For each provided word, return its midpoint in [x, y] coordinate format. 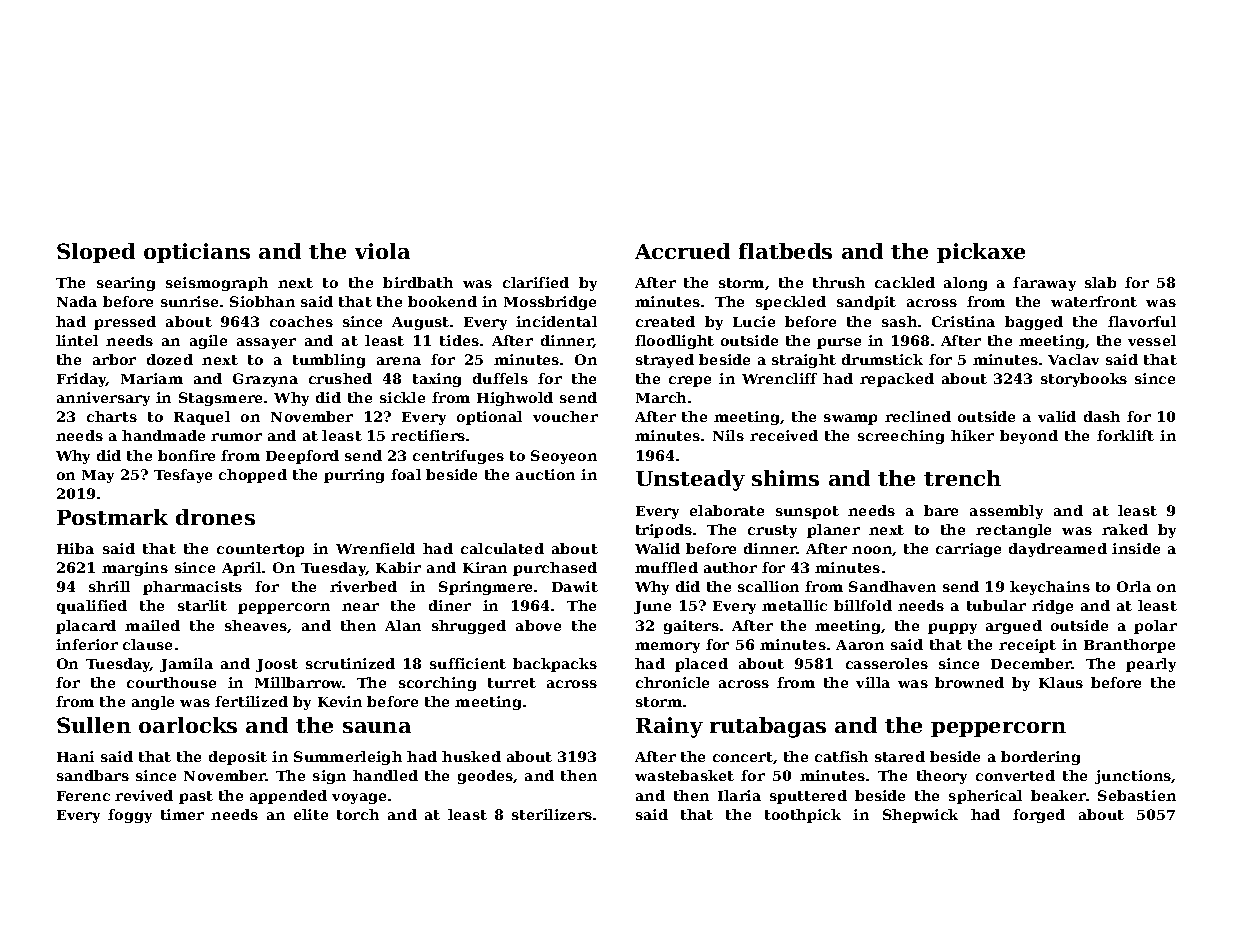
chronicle [672, 682]
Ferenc [83, 796]
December [1031, 663]
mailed [152, 625]
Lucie [754, 321]
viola [382, 251]
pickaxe [981, 253]
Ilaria [739, 795]
